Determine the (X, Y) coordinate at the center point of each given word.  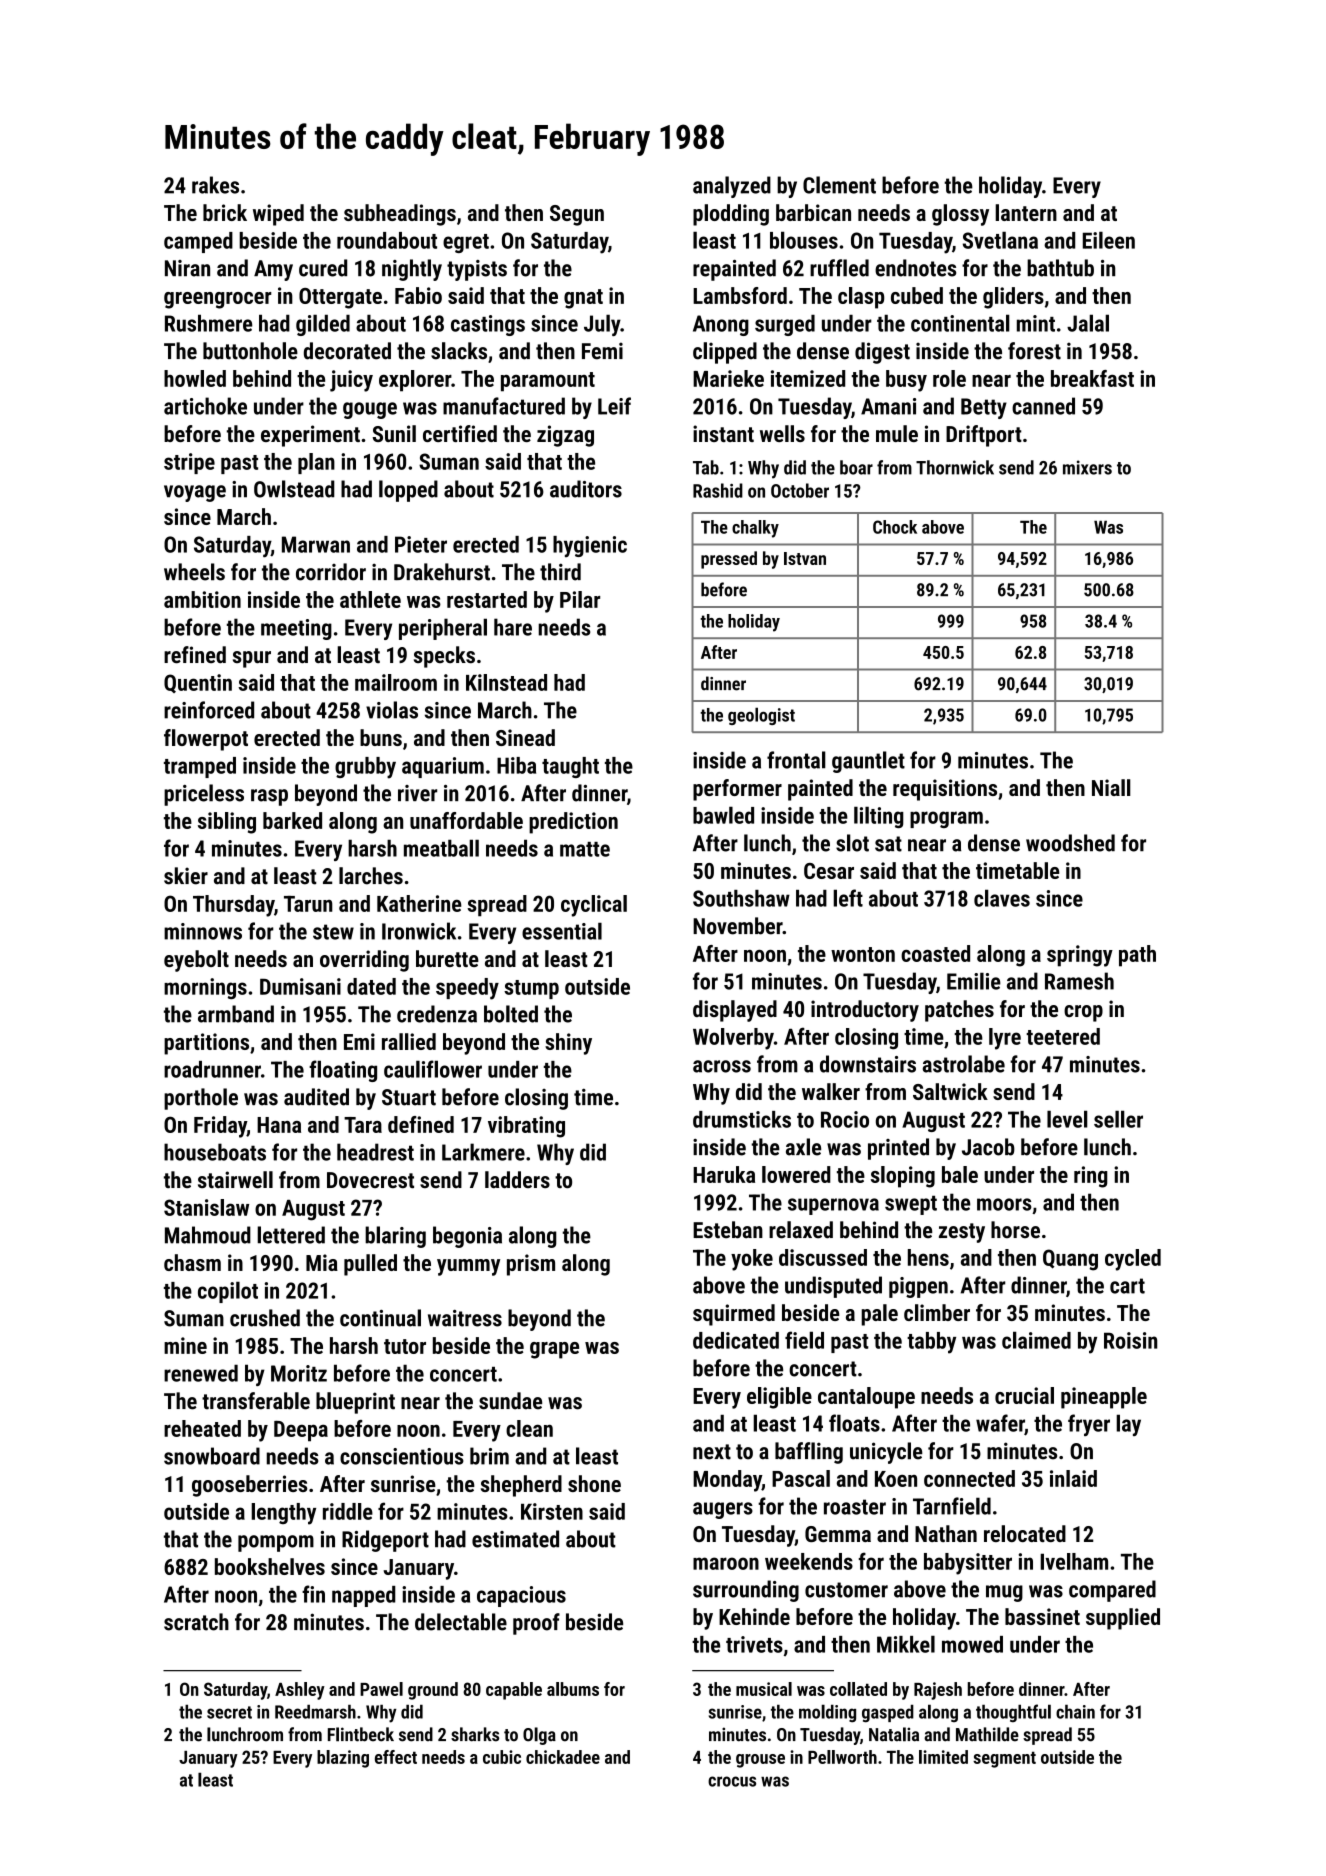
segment (1004, 1759)
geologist (761, 716)
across (722, 1066)
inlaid (1073, 1478)
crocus (732, 1781)
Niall (1111, 787)
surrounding (746, 1591)
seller (1118, 1119)
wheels (194, 572)
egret (466, 243)
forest (1034, 351)
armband (236, 1014)
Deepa (301, 1431)
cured (323, 268)
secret (229, 1712)
